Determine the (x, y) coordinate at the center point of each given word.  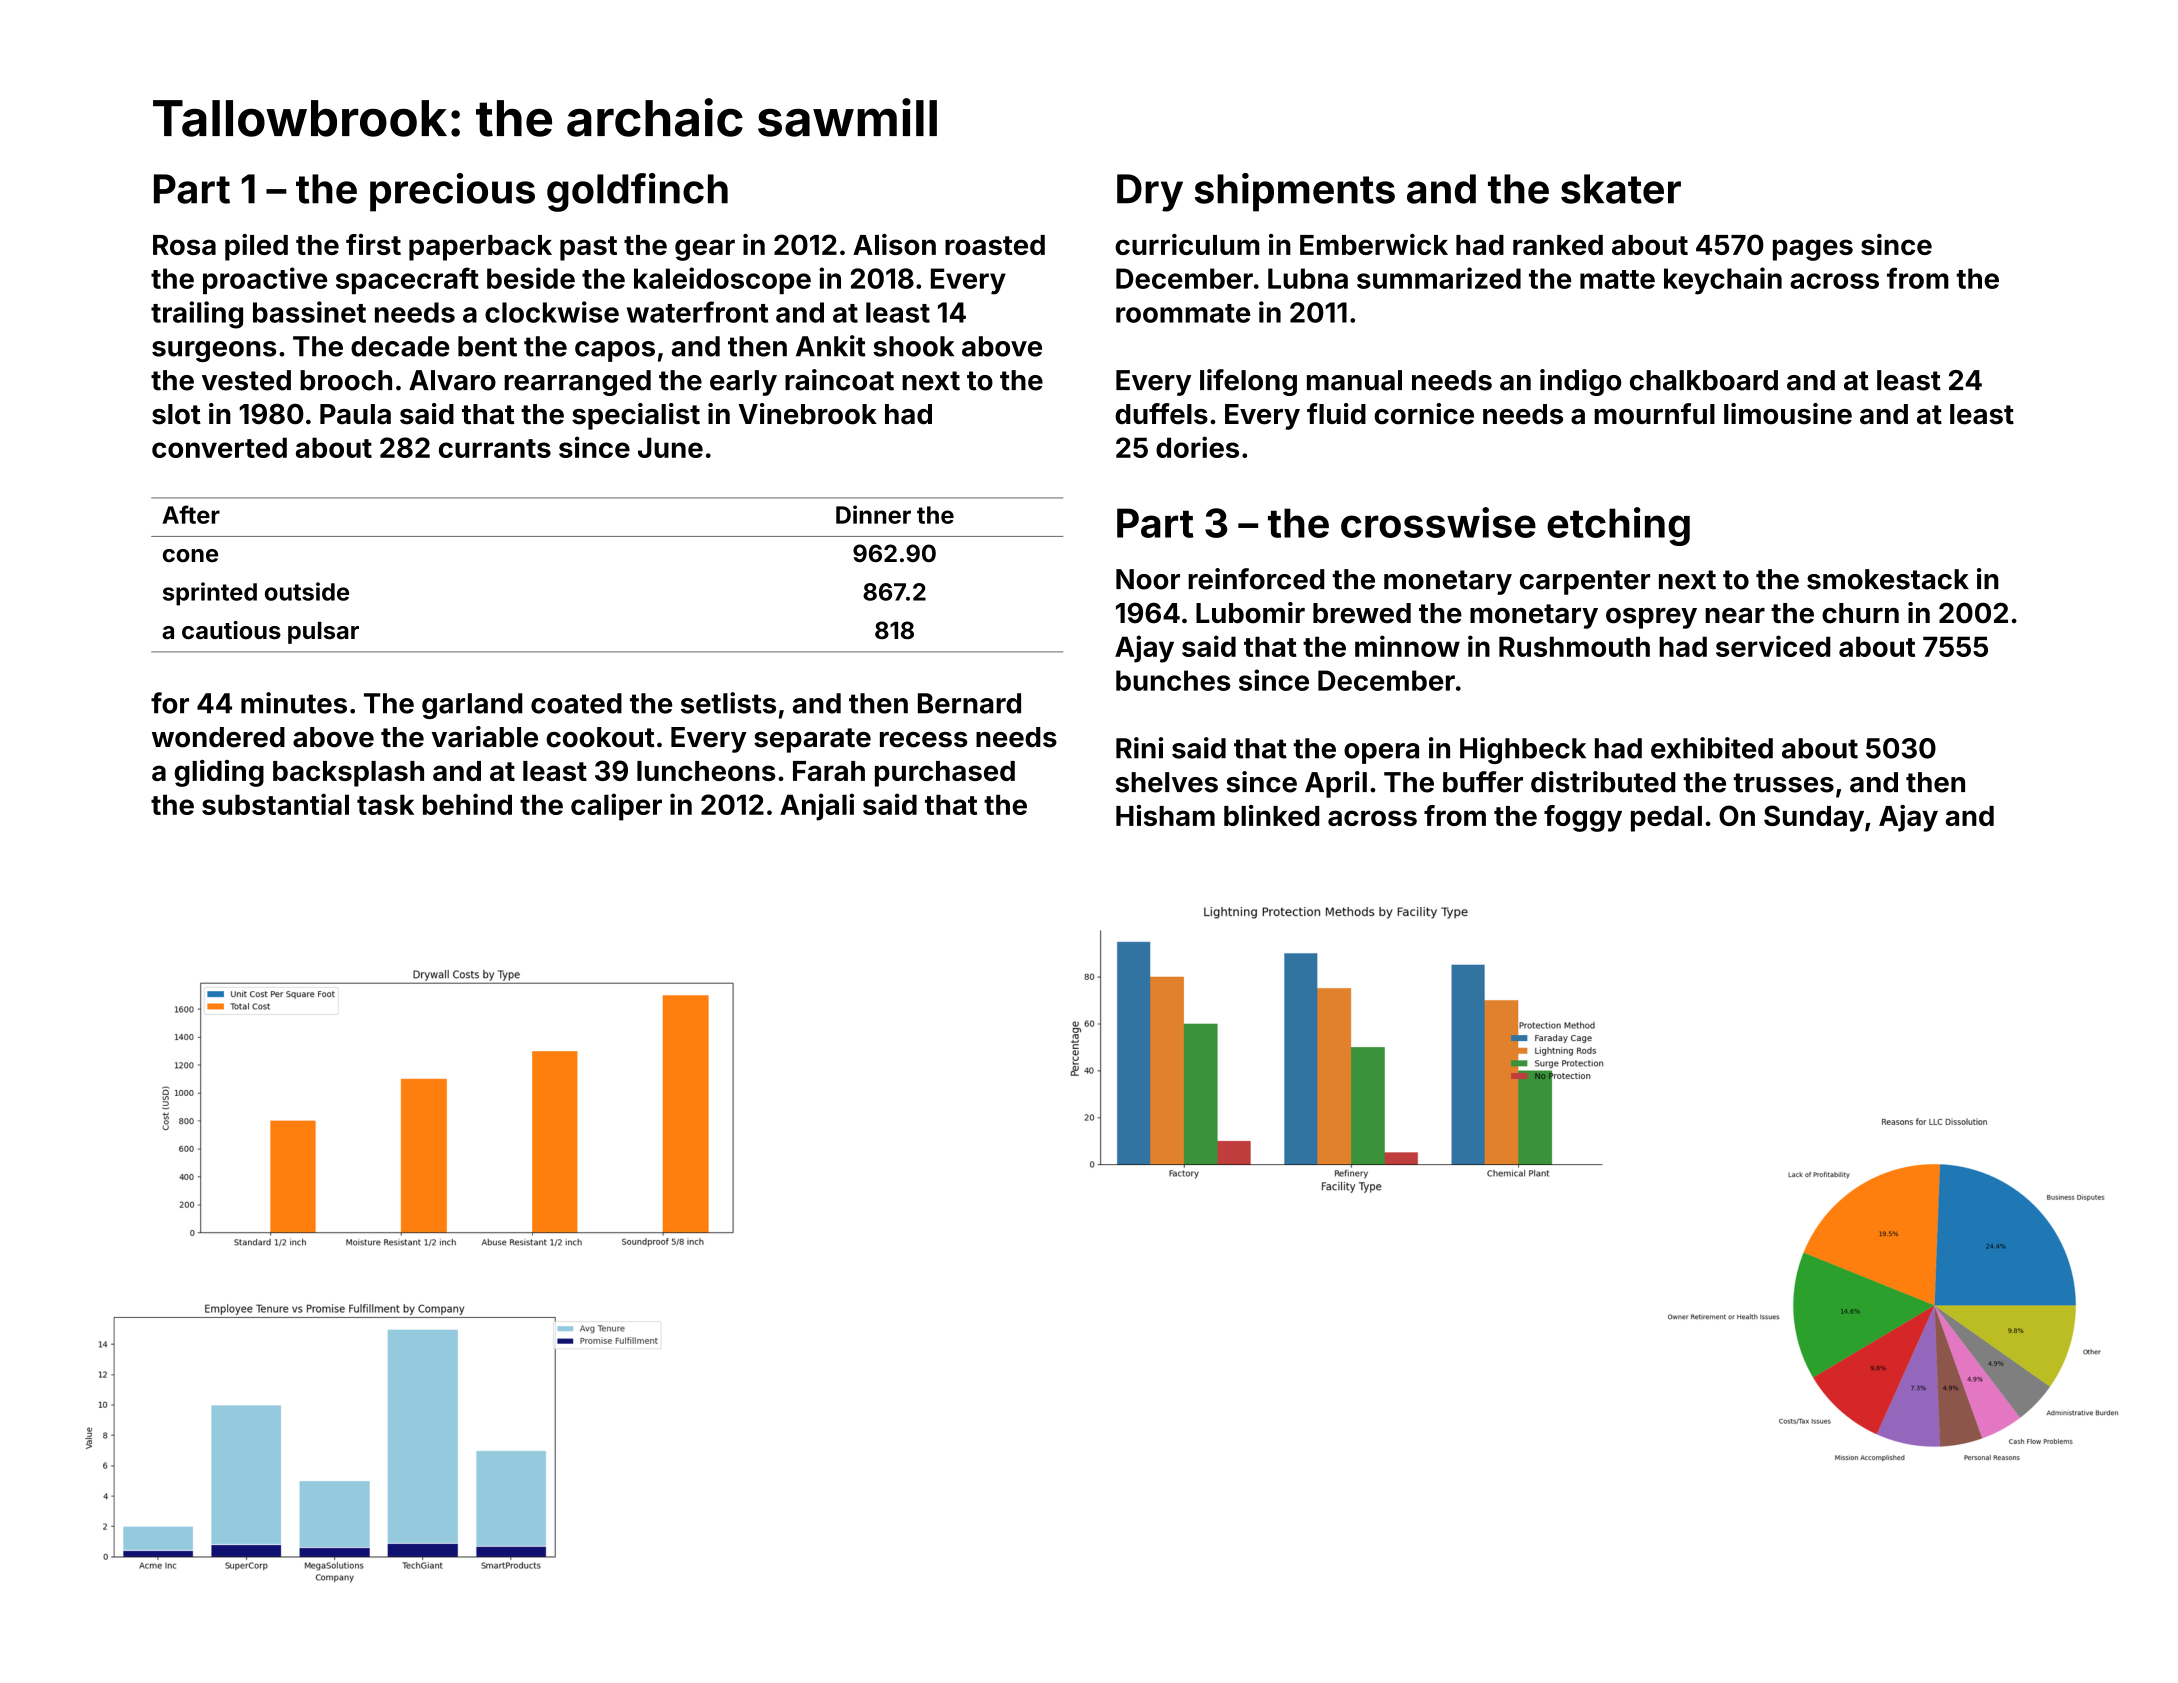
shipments (1295, 192)
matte (1617, 279)
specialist (636, 416)
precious (452, 192)
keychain (1723, 281)
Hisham (1165, 815)
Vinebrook (807, 414)
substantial (275, 804)
